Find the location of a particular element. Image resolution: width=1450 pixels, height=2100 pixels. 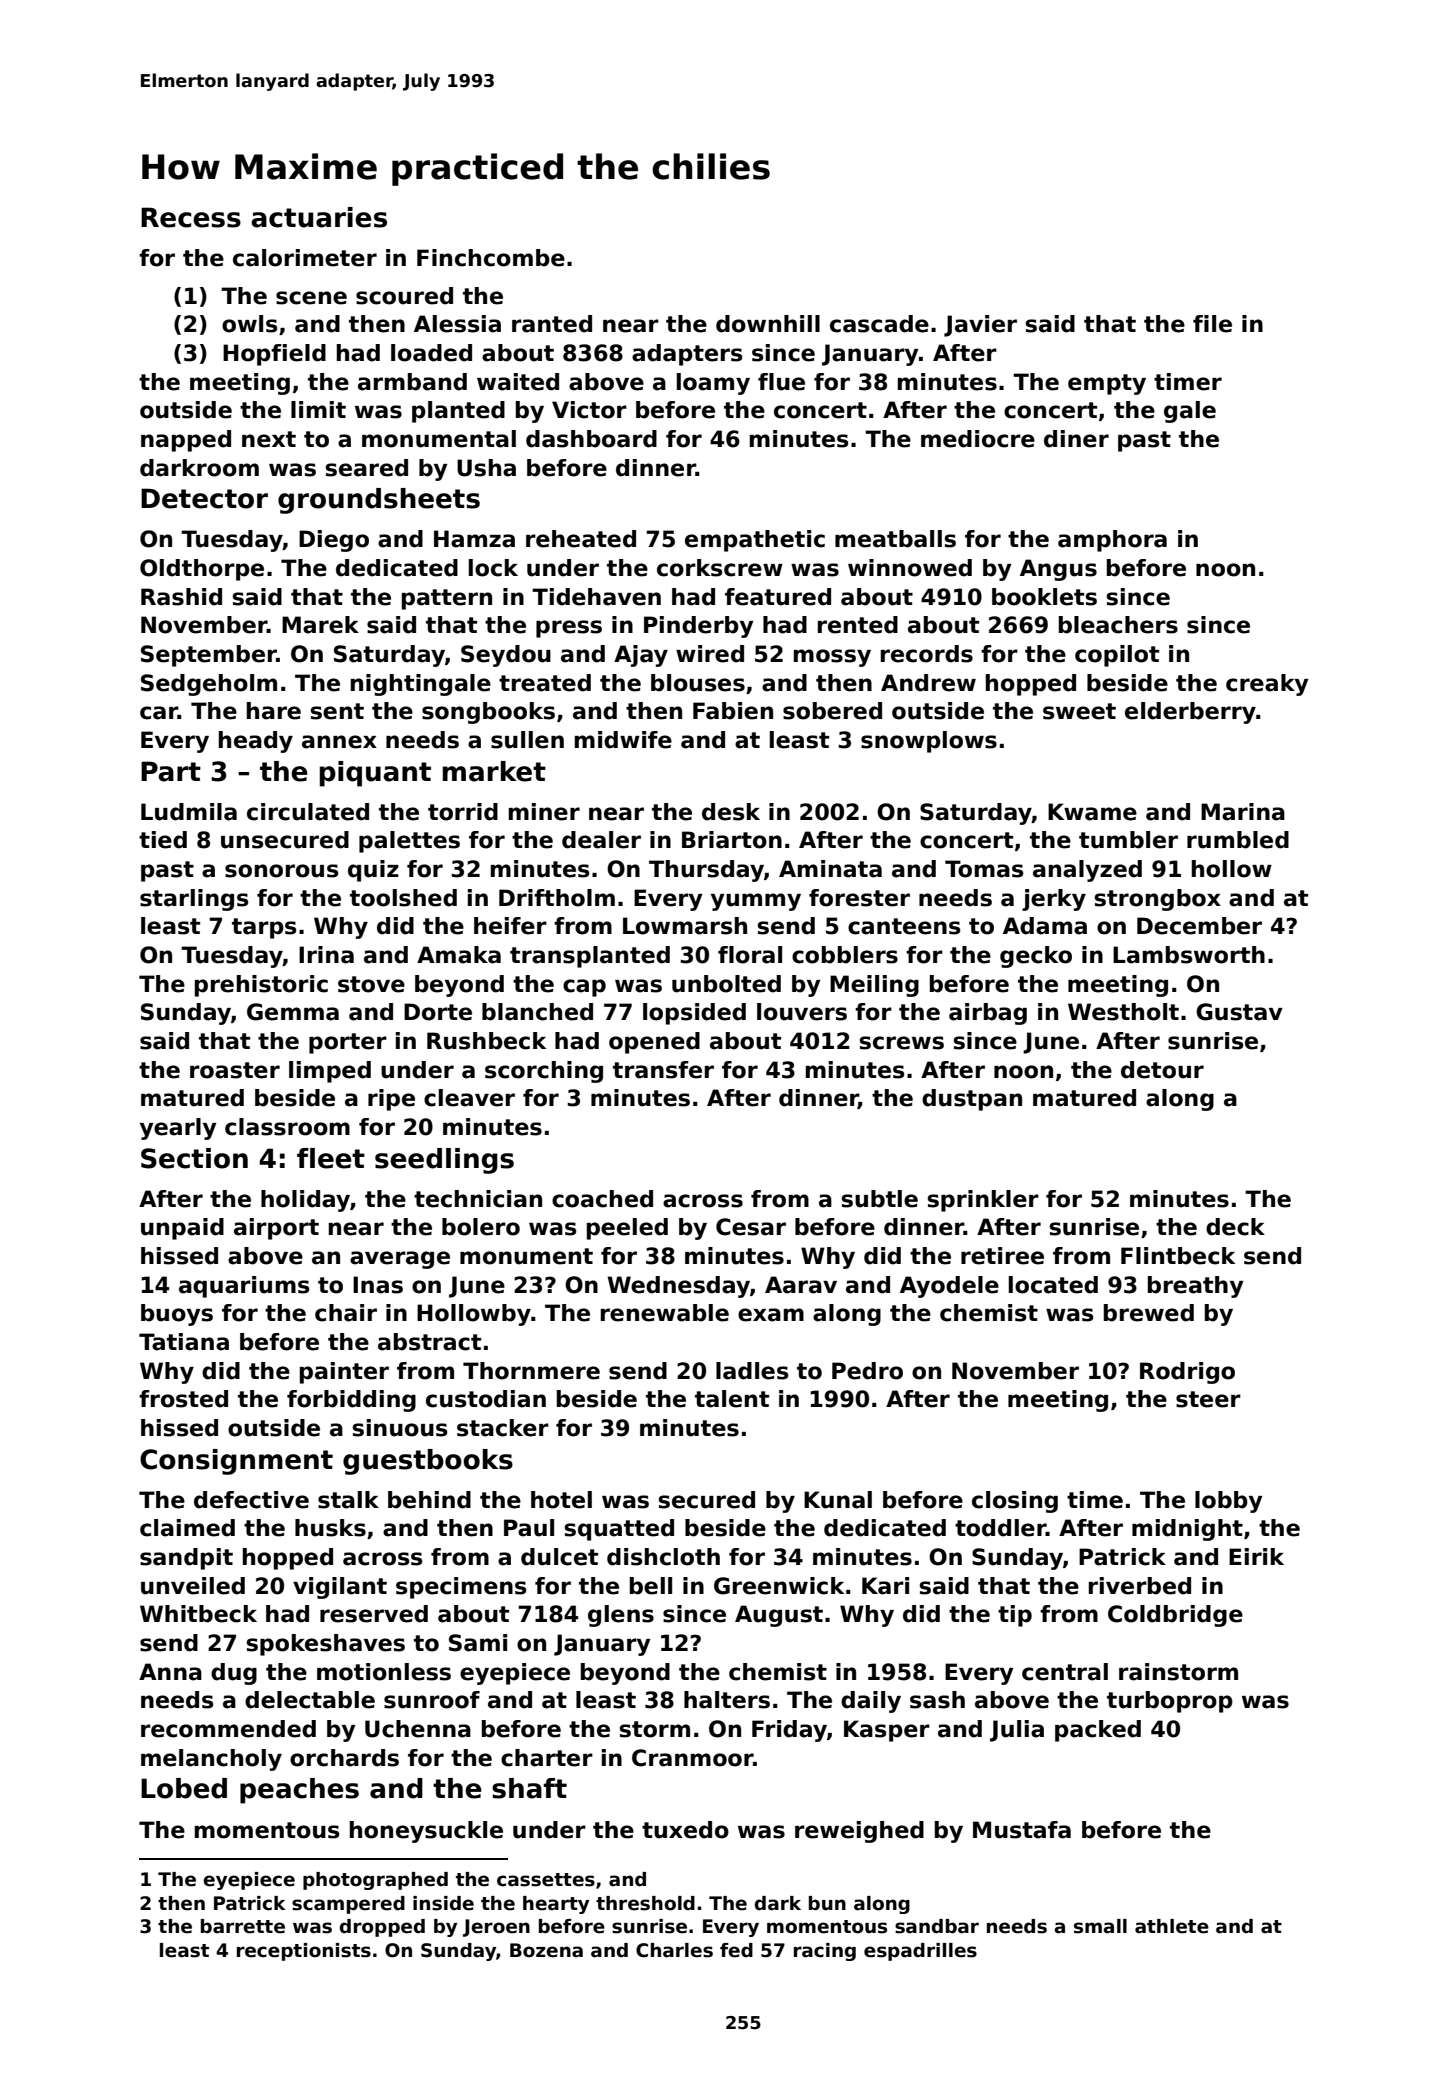

dropped is located at coordinates (382, 1928).
